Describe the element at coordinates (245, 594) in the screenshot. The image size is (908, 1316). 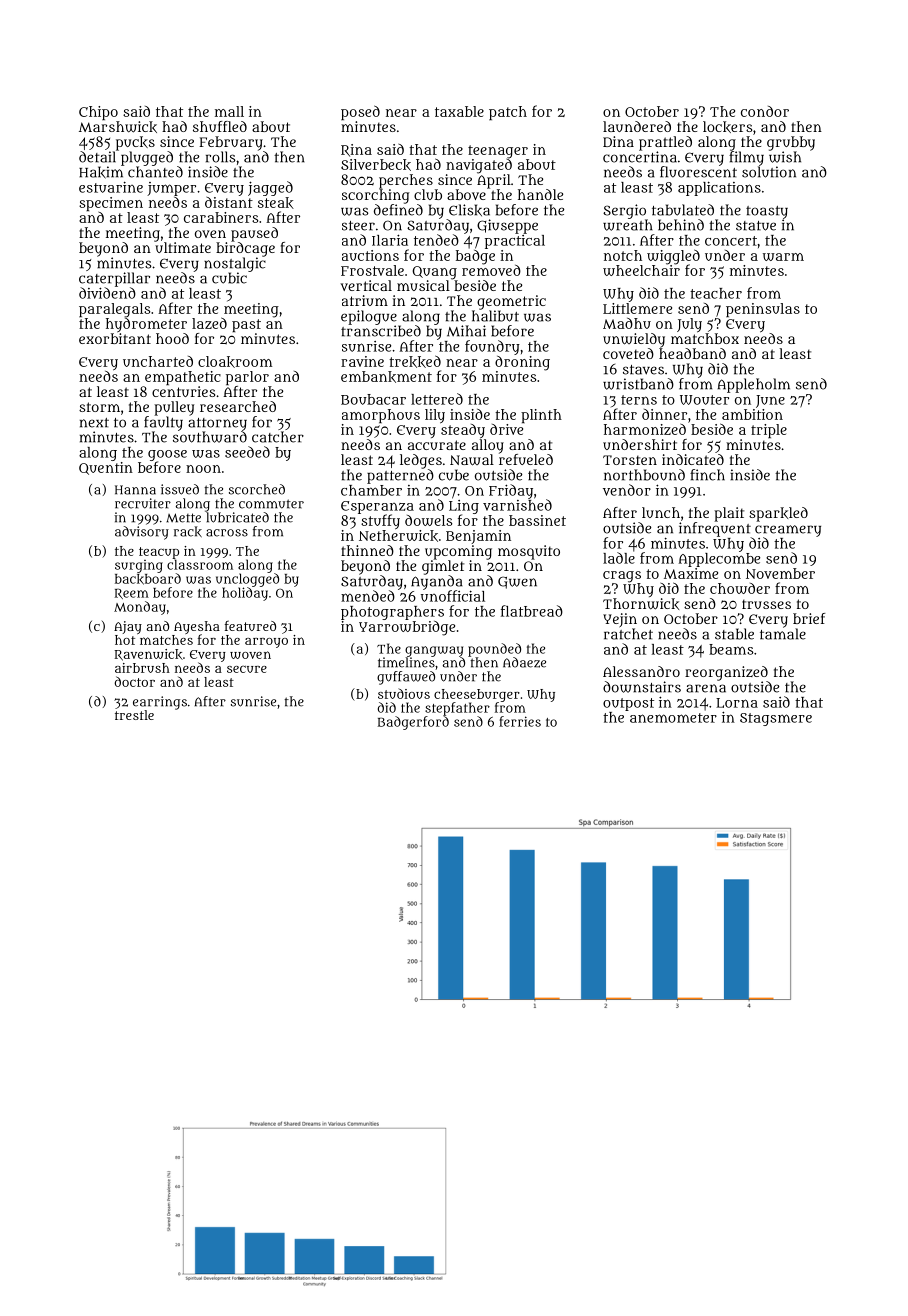
I see `holiday` at that location.
